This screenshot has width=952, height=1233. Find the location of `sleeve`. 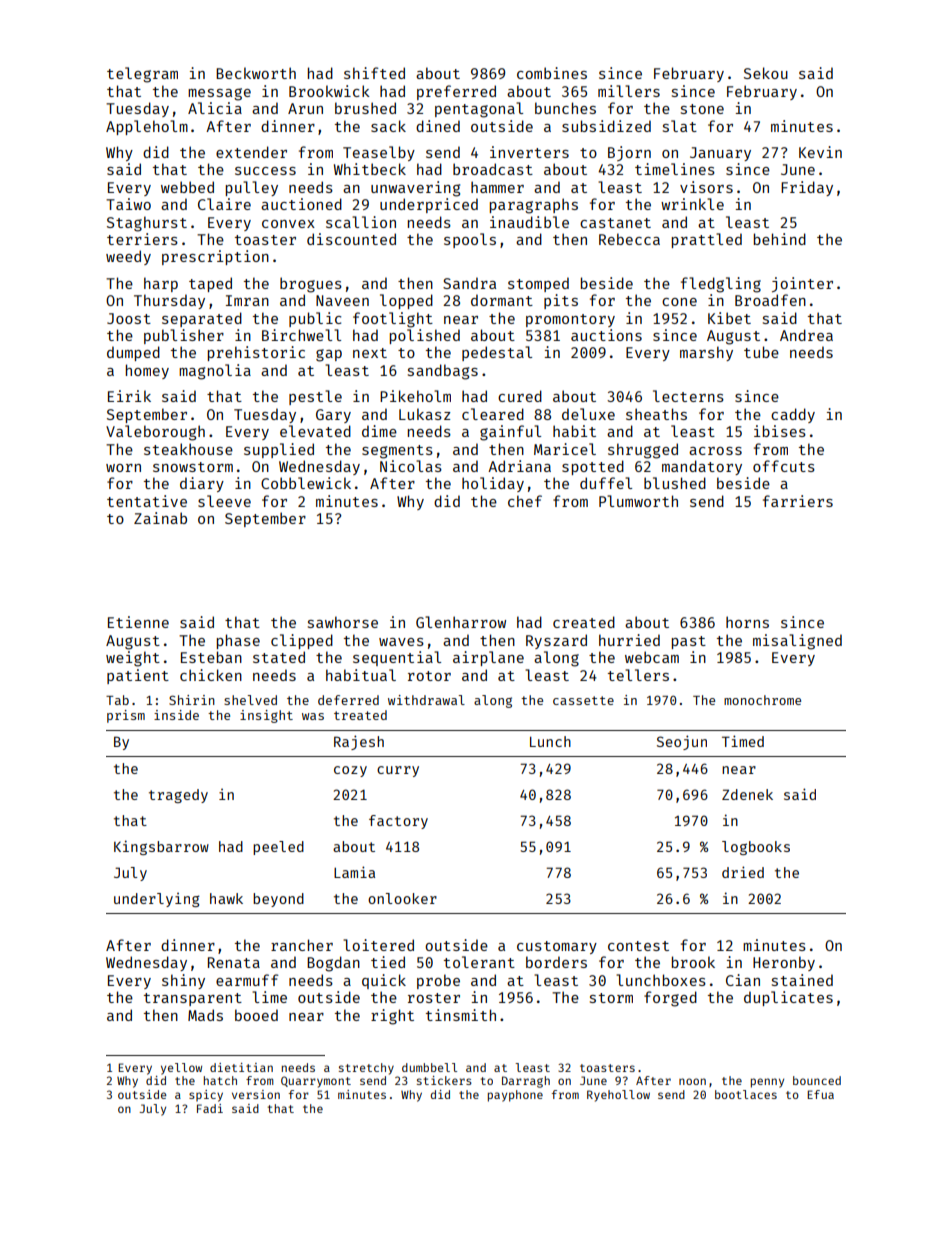

sleeve is located at coordinates (224, 501).
